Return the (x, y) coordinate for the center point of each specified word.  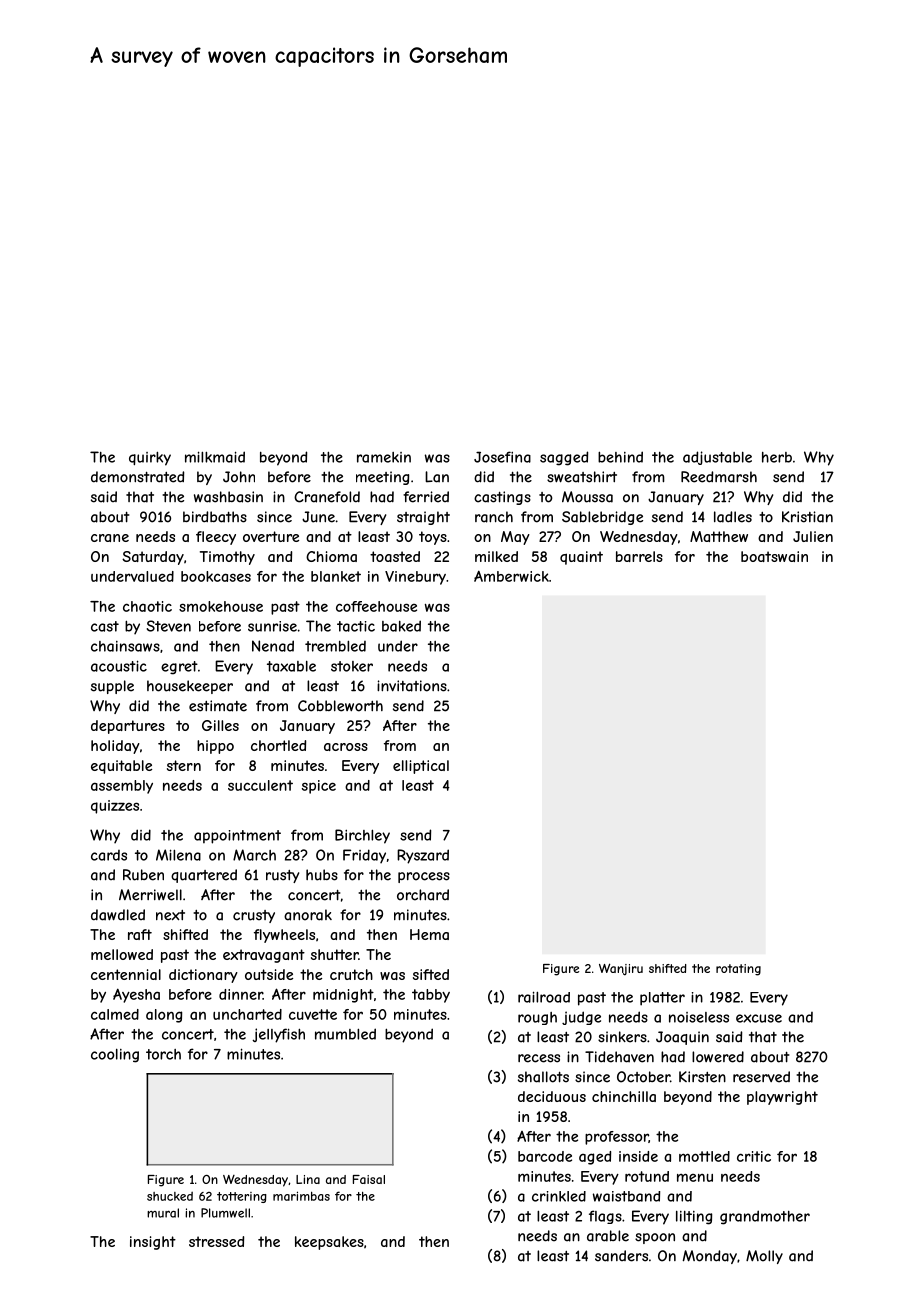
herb (777, 457)
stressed (216, 1241)
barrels (639, 556)
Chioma (331, 556)
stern (184, 765)
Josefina (502, 457)
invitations (412, 686)
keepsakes (329, 1243)
